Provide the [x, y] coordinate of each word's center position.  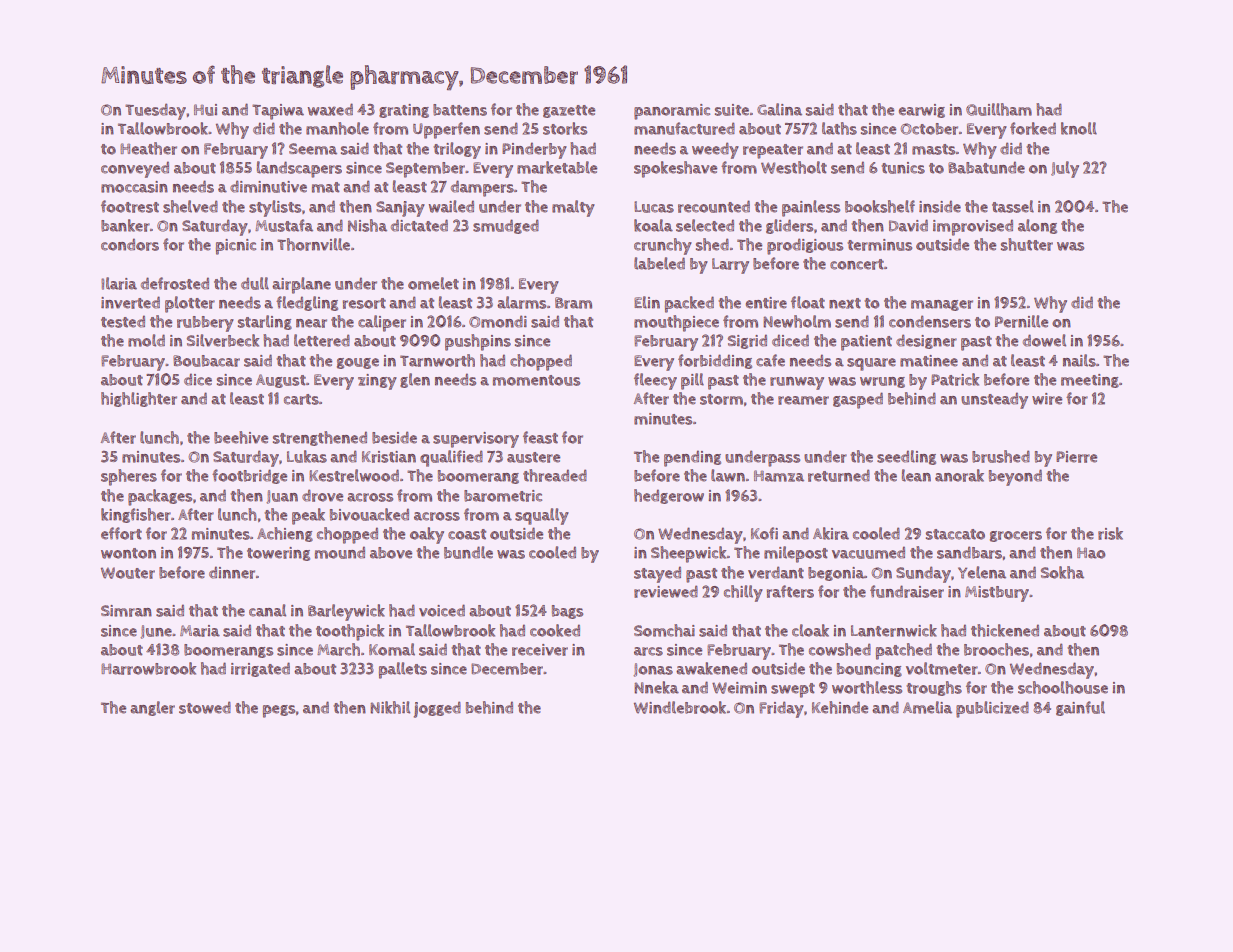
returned [839, 475]
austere [533, 457]
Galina [779, 109]
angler [152, 708]
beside [394, 437]
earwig [922, 111]
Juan [282, 497]
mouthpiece [676, 323]
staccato [955, 534]
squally [542, 516]
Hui [205, 110]
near [311, 323]
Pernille [1021, 321]
